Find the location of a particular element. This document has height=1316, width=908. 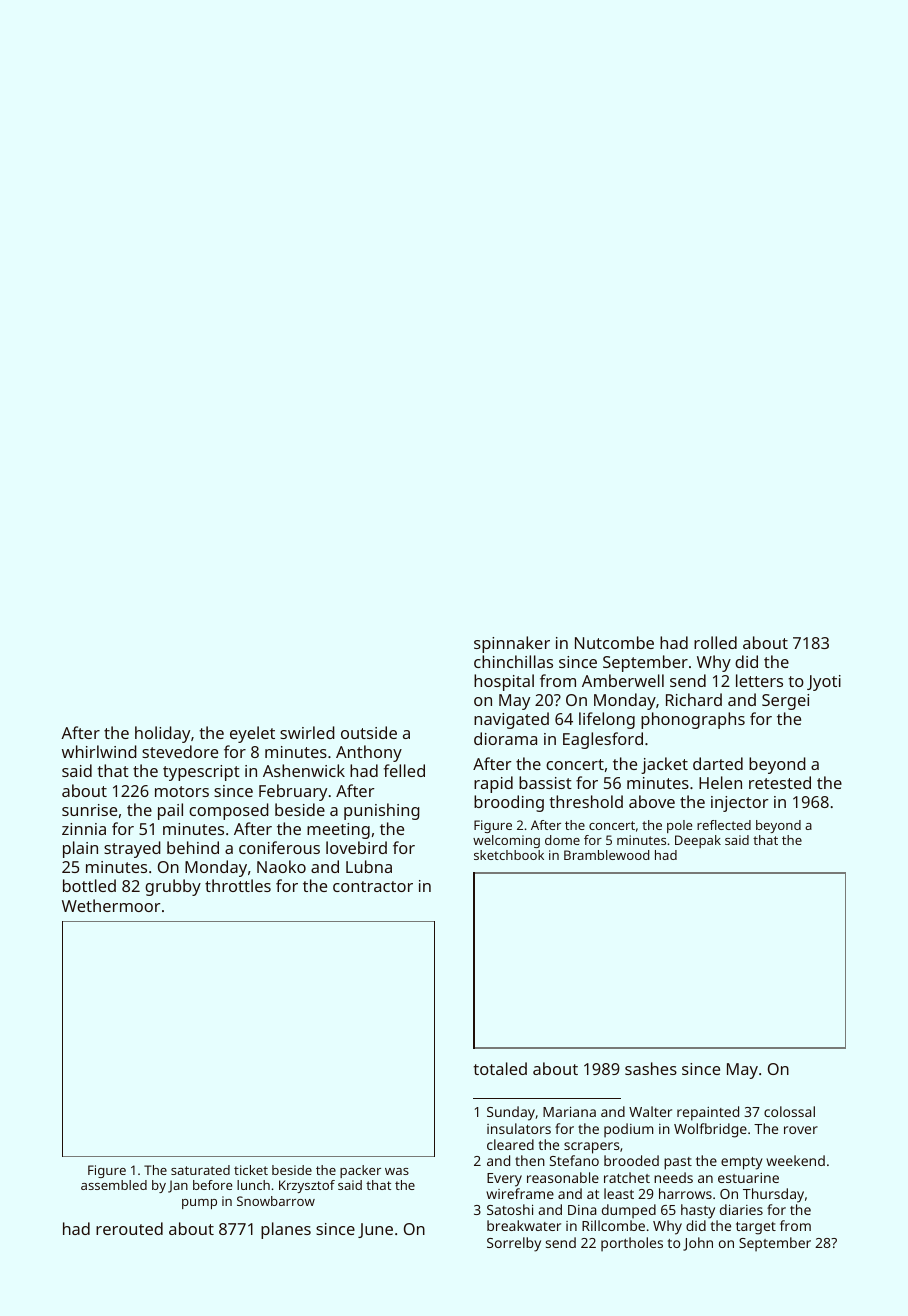

lunch is located at coordinates (253, 1185).
